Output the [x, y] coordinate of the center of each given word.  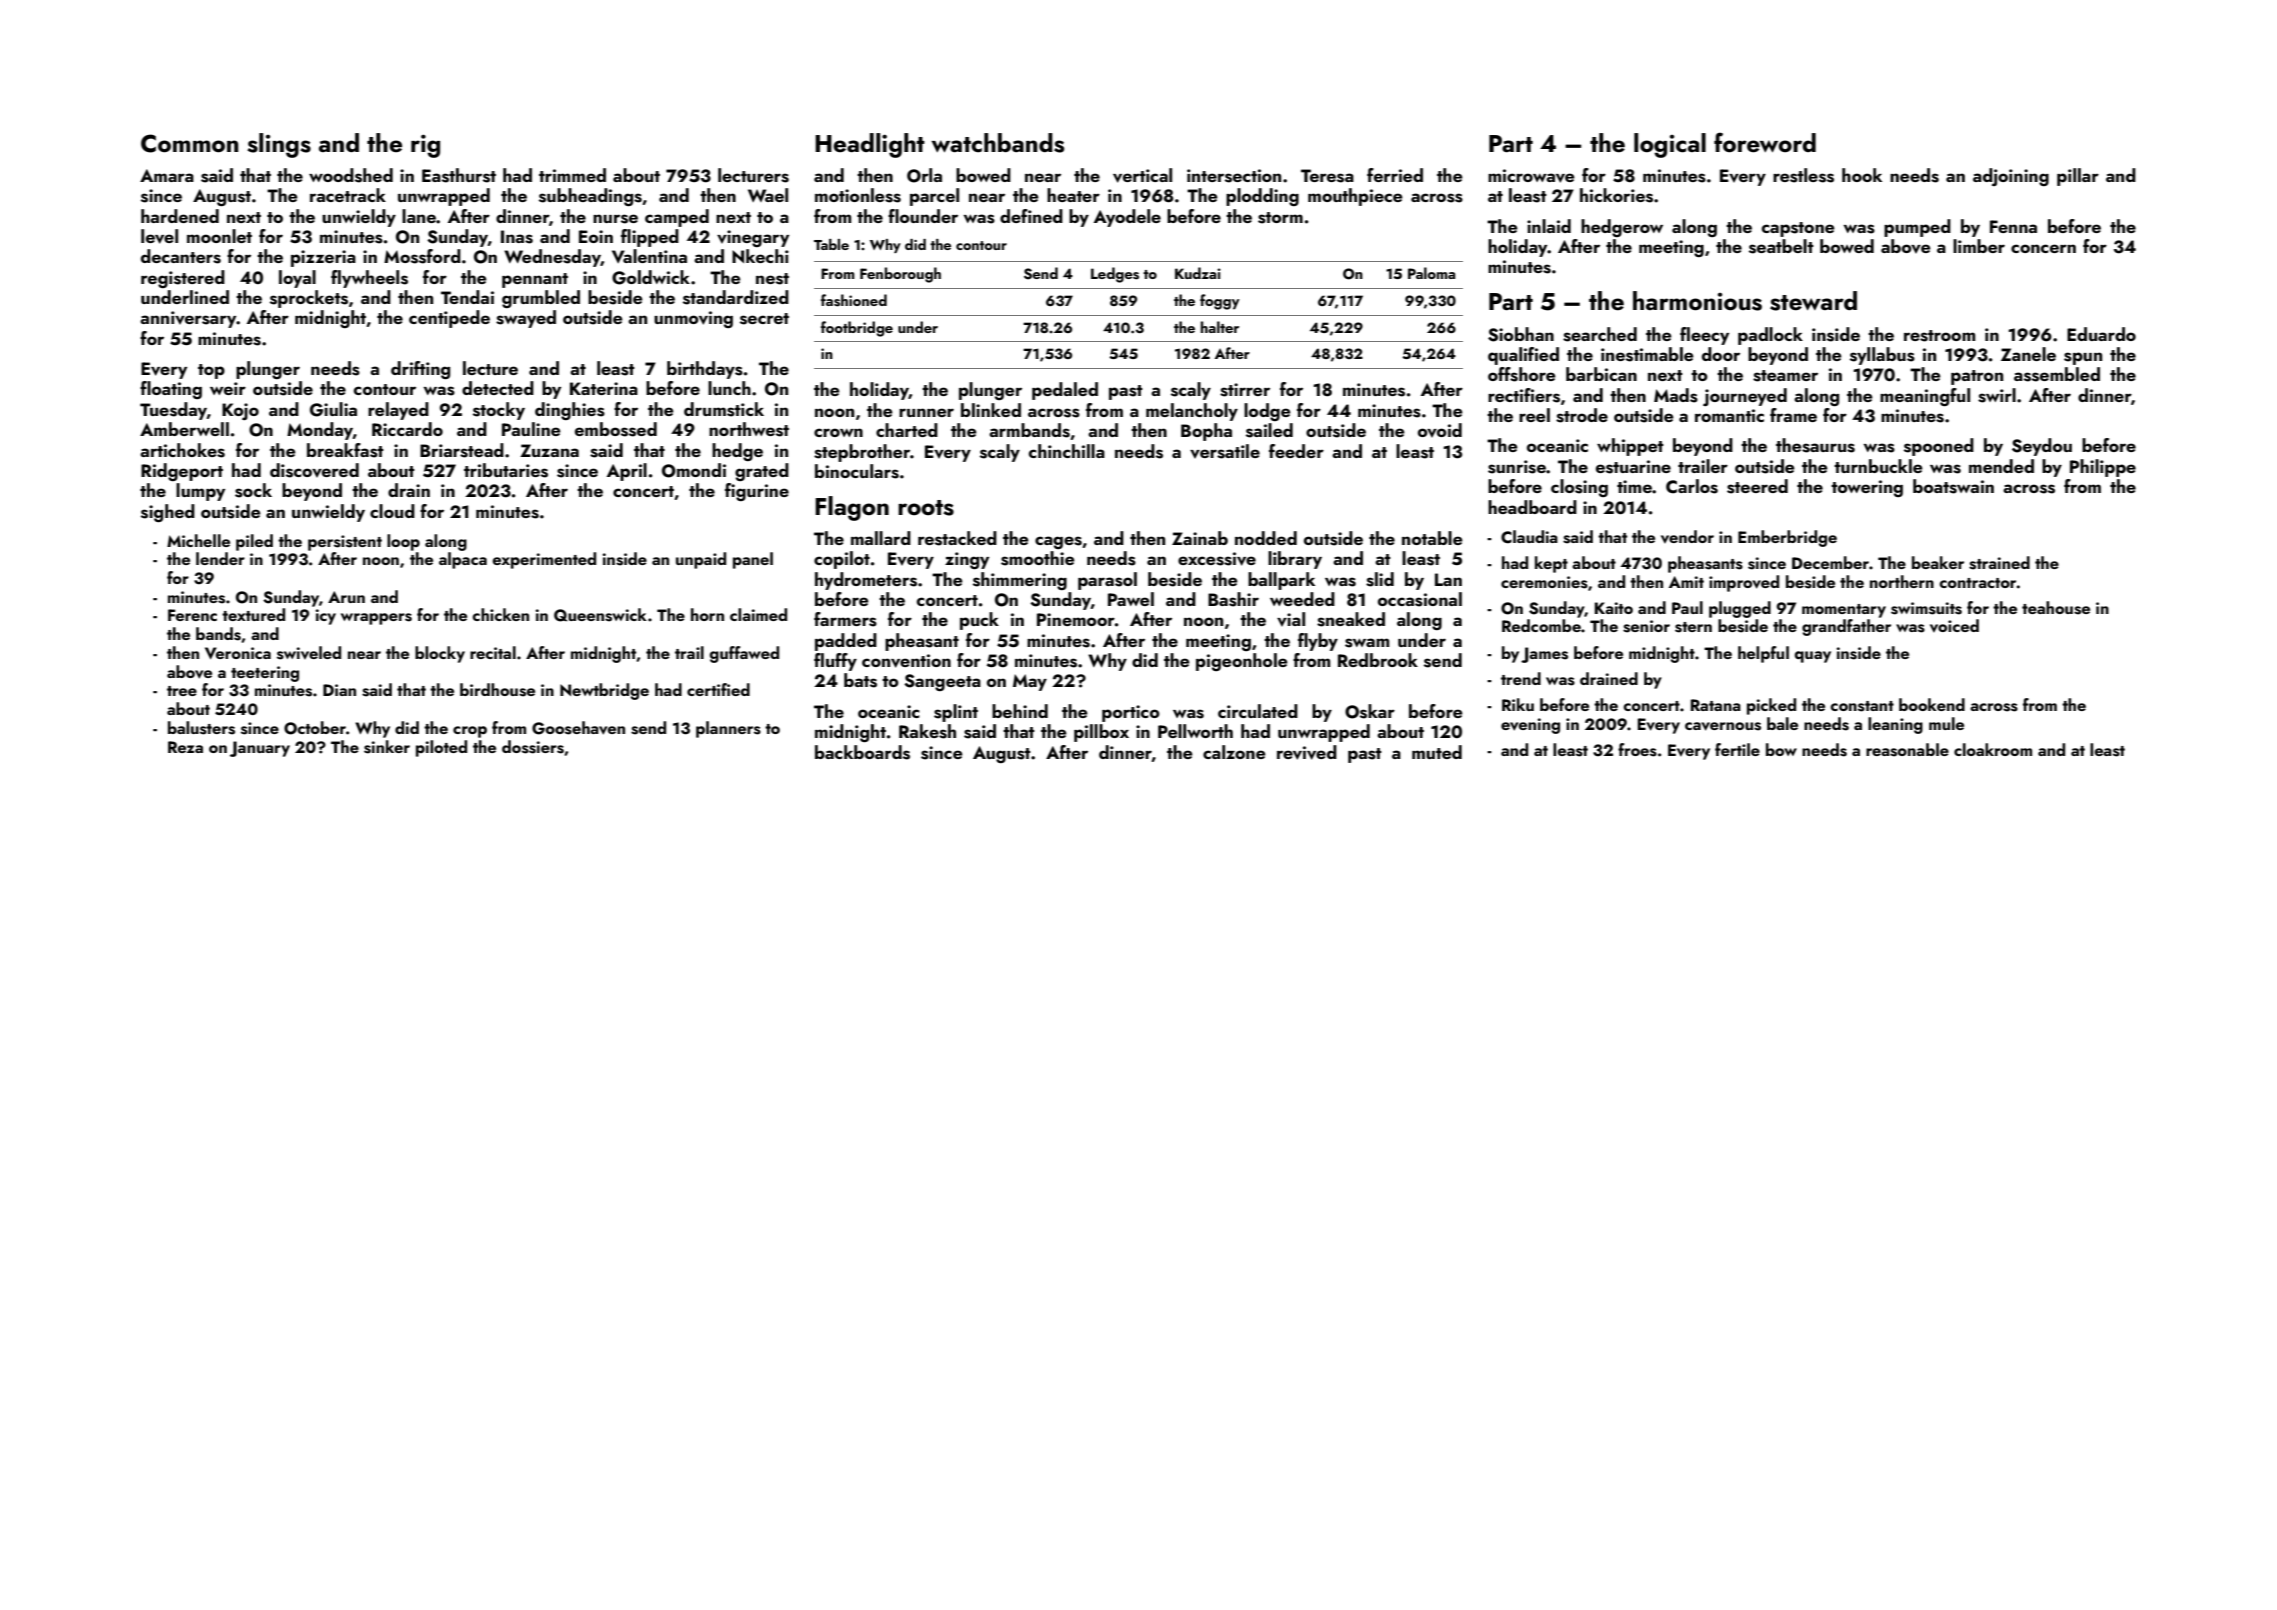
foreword [1765, 142]
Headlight [870, 145]
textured [253, 614]
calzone [1234, 752]
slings [279, 145]
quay [1813, 657]
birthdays [705, 370]
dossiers [533, 747]
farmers [845, 619]
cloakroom [1993, 749]
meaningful [1925, 397]
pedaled [1065, 391]
